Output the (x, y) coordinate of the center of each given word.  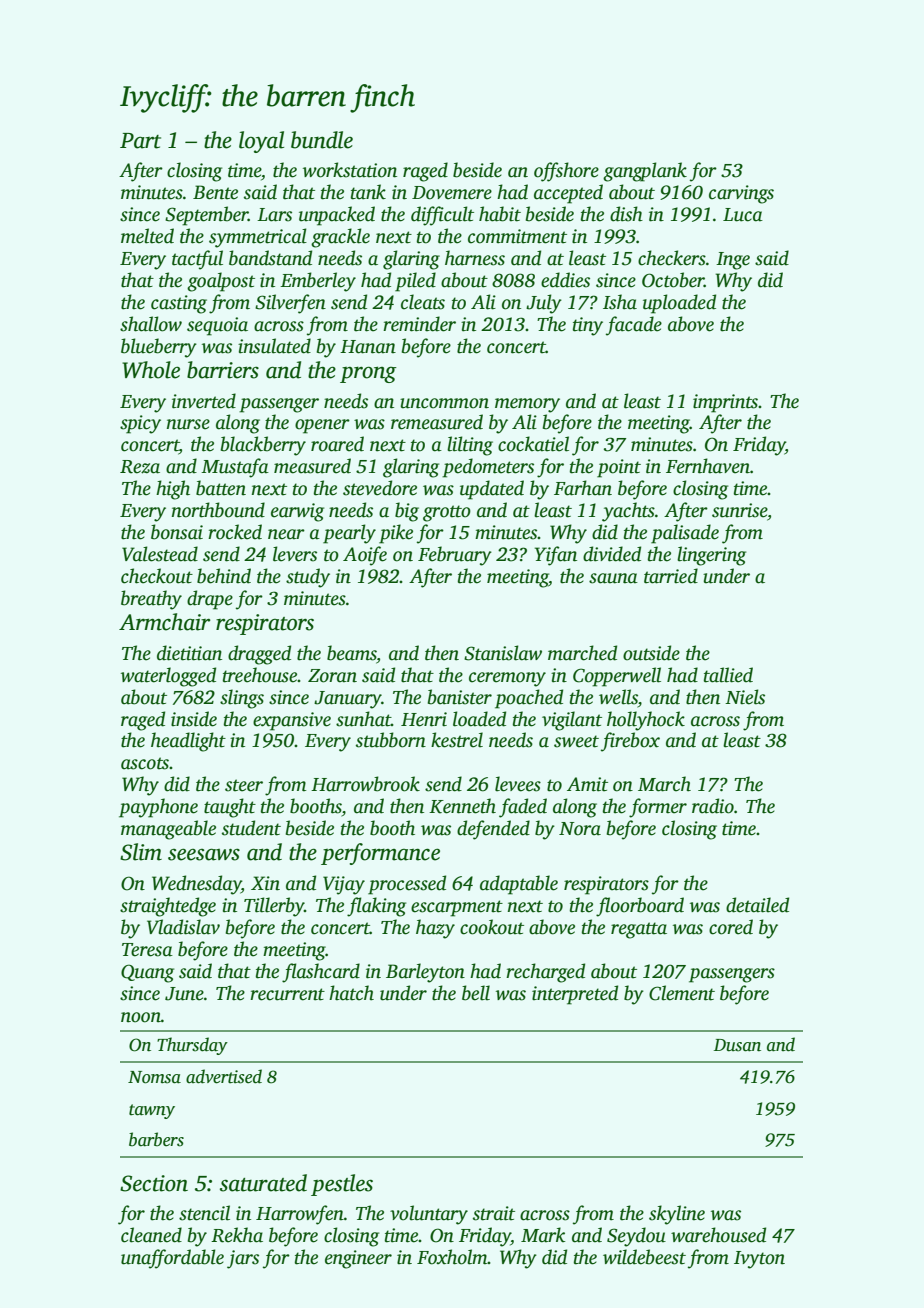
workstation (350, 170)
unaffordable (172, 1259)
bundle (322, 140)
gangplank (645, 172)
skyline (677, 1215)
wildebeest (644, 1257)
